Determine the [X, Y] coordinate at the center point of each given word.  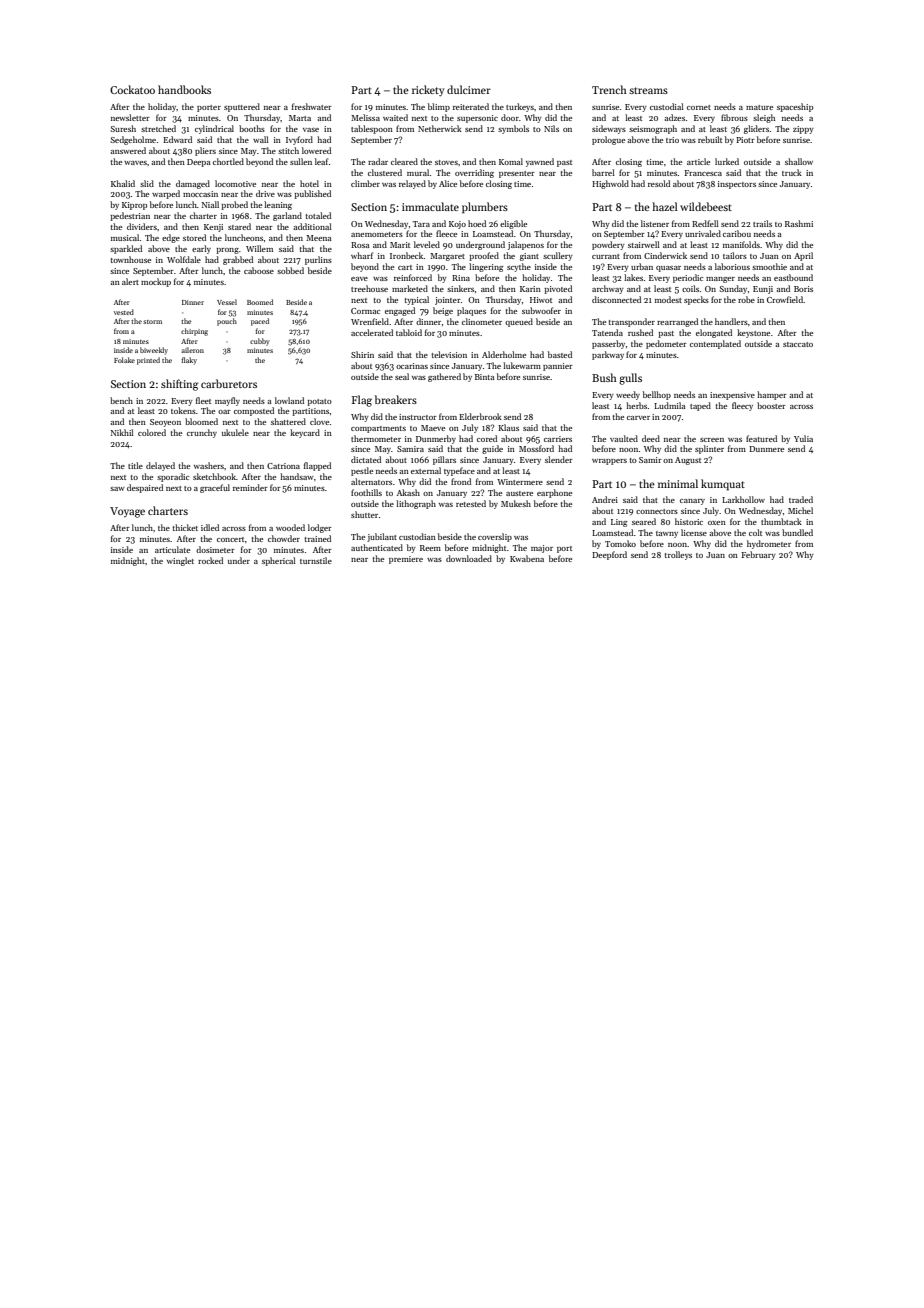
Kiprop [134, 206]
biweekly [154, 351]
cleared [404, 161]
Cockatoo [132, 89]
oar [224, 412]
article [698, 161]
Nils [551, 128]
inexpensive [732, 396]
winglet [180, 561]
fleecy [742, 406]
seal [402, 376]
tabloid [409, 332]
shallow [799, 161]
